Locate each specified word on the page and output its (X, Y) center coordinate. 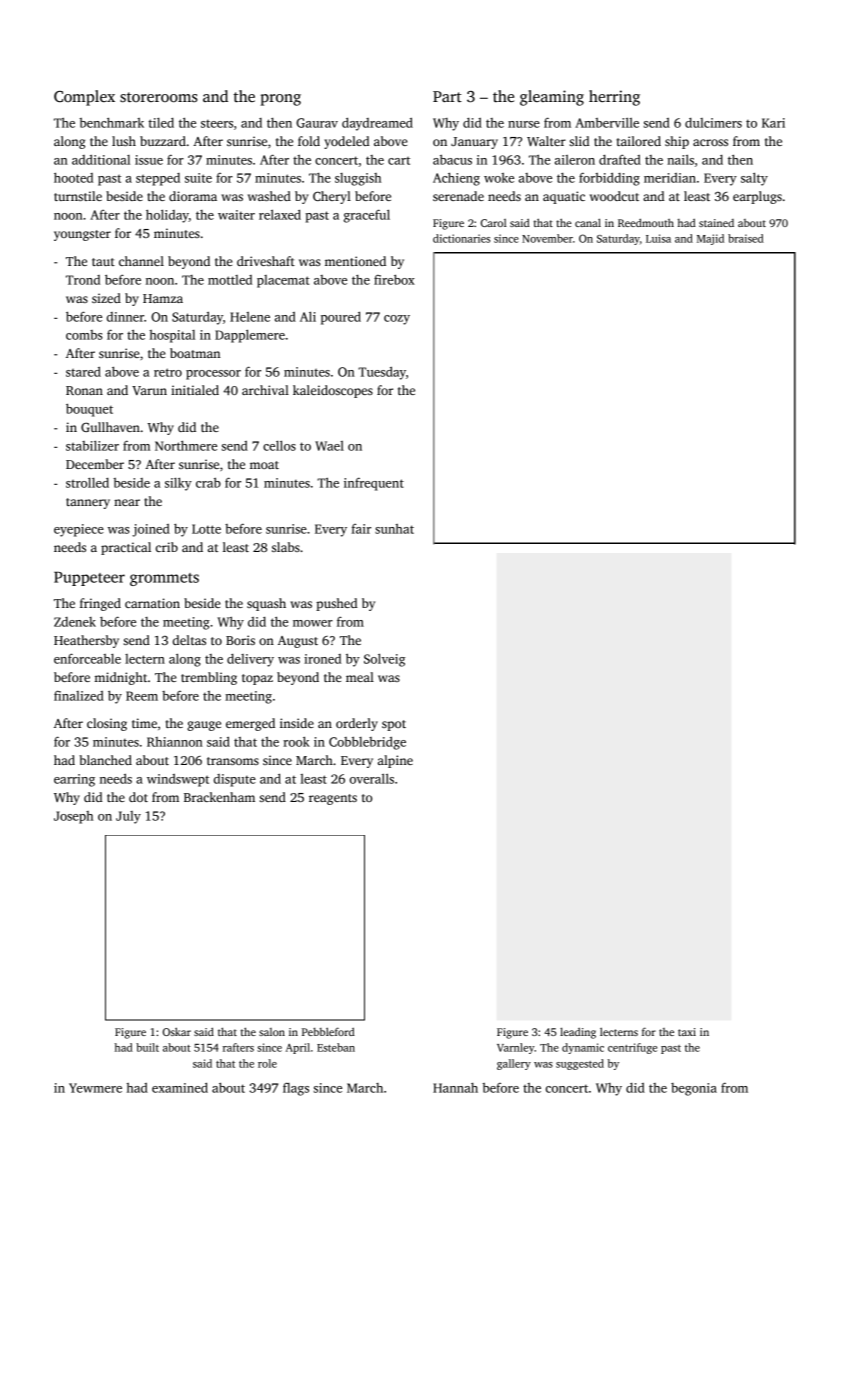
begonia (694, 1089)
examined (180, 1088)
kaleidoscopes (333, 391)
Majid (710, 239)
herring (614, 98)
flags (296, 1089)
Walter (546, 141)
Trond (83, 280)
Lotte (206, 529)
